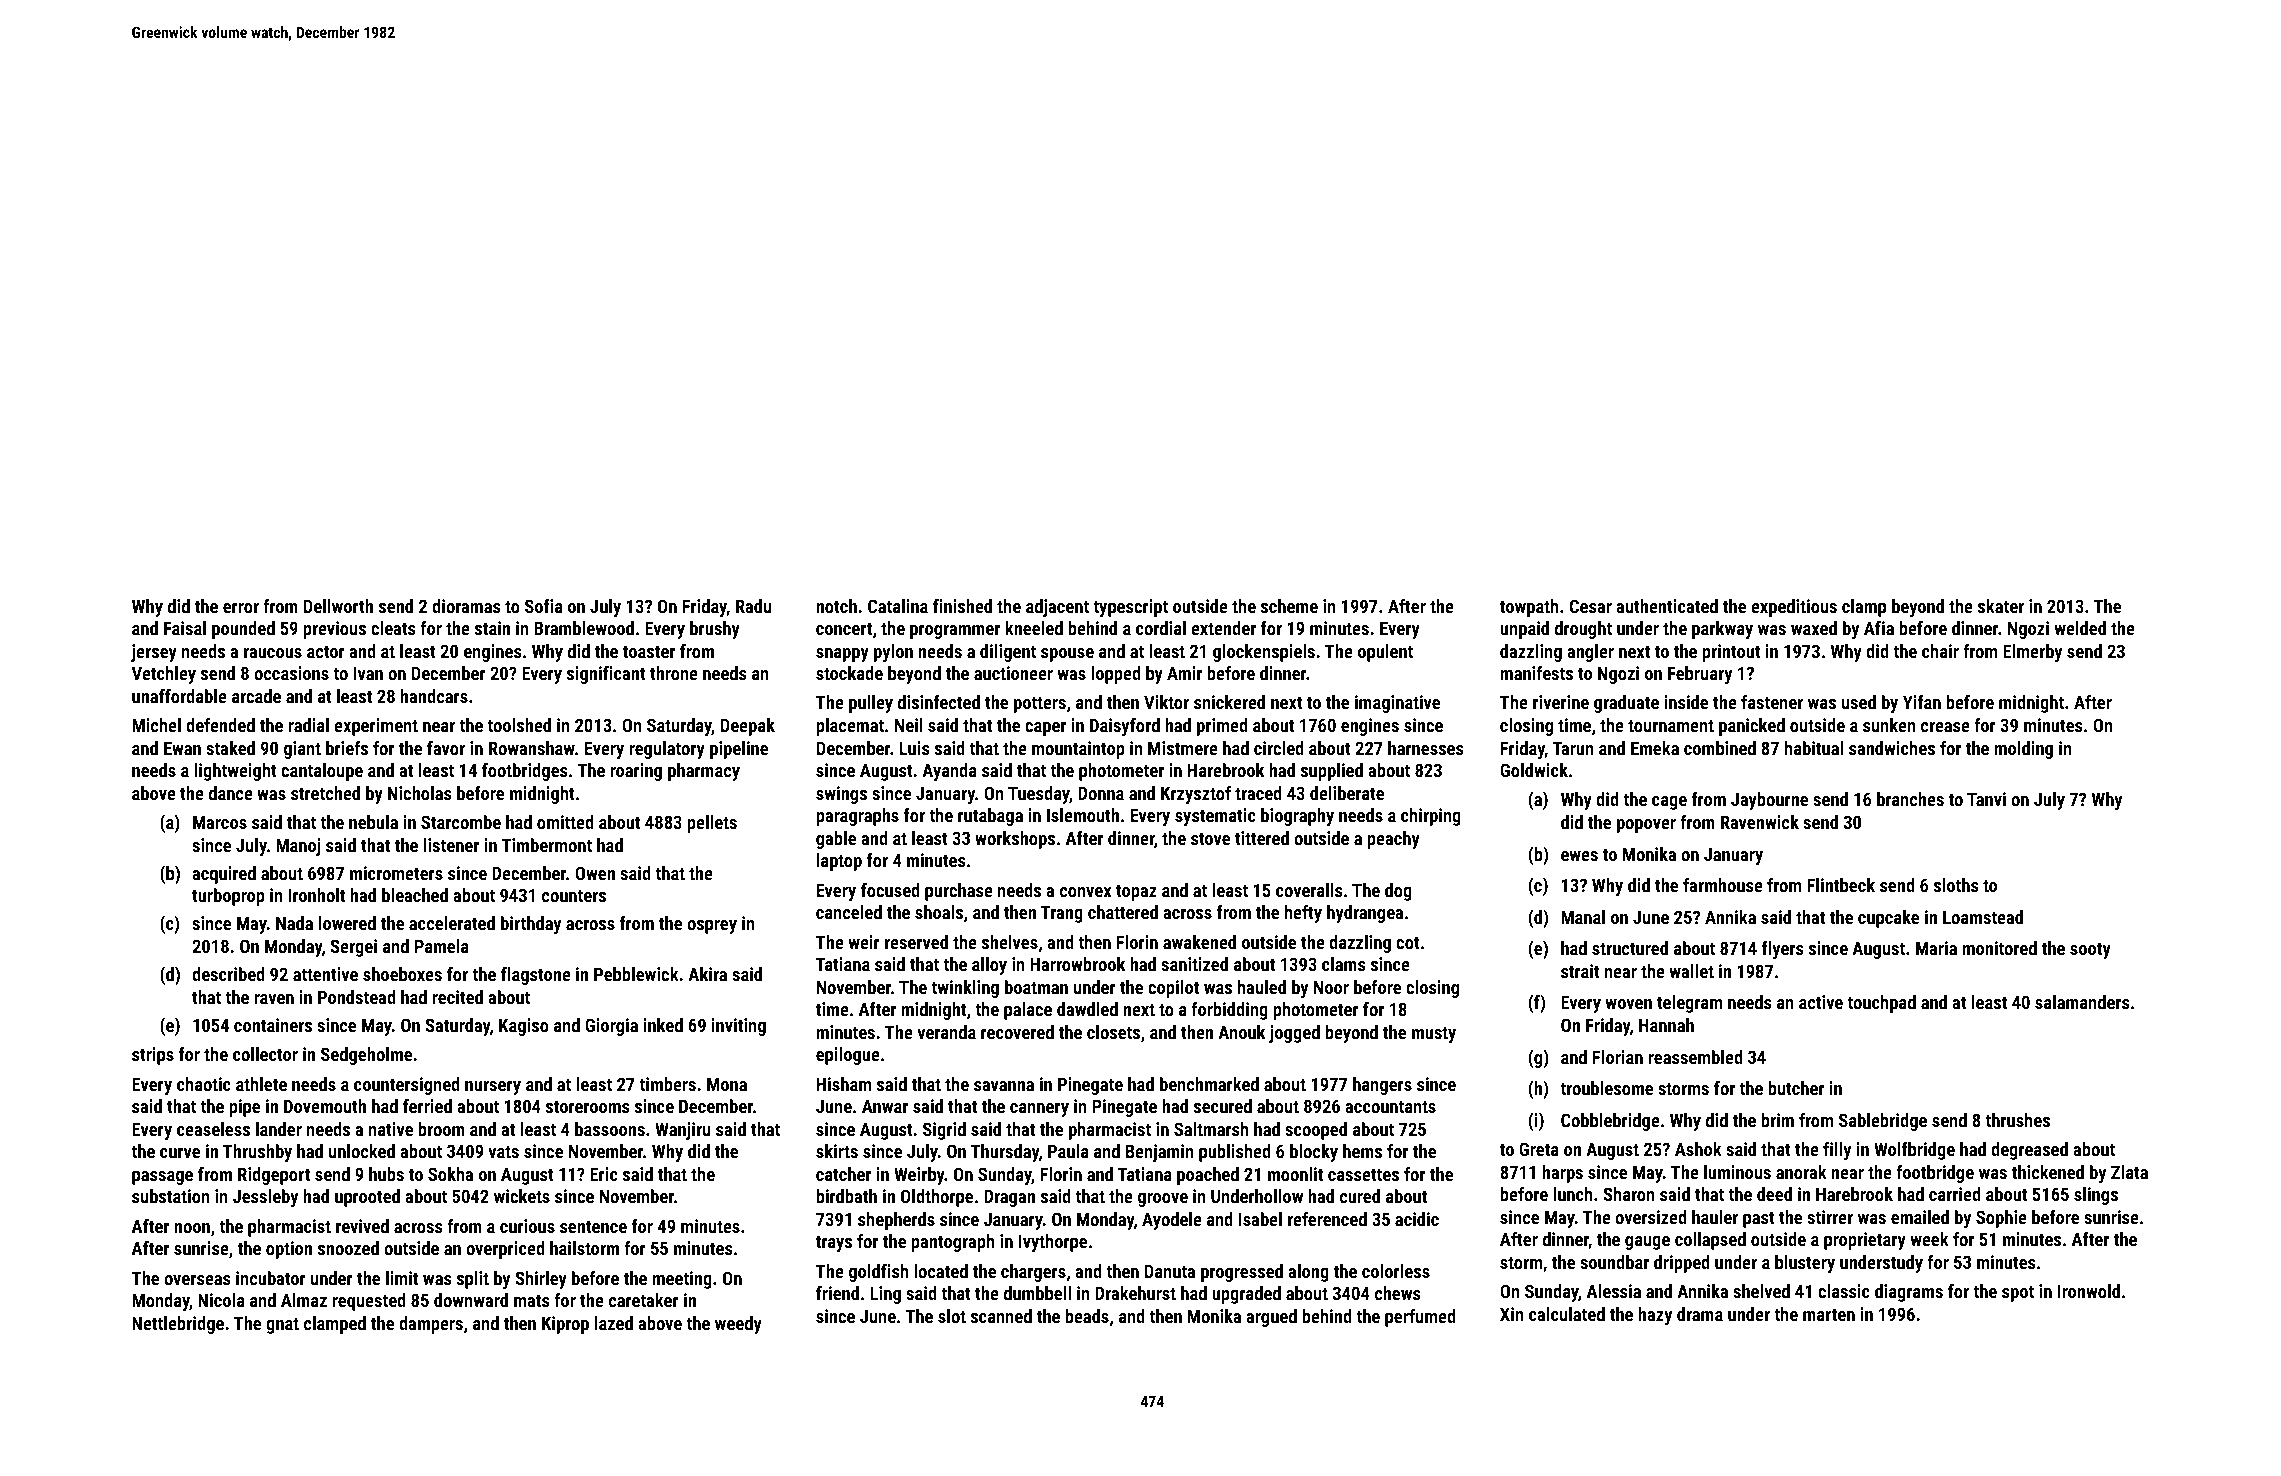  What do you see at coordinates (178, 1325) in the page?
I see `Nettlebridge` at bounding box center [178, 1325].
